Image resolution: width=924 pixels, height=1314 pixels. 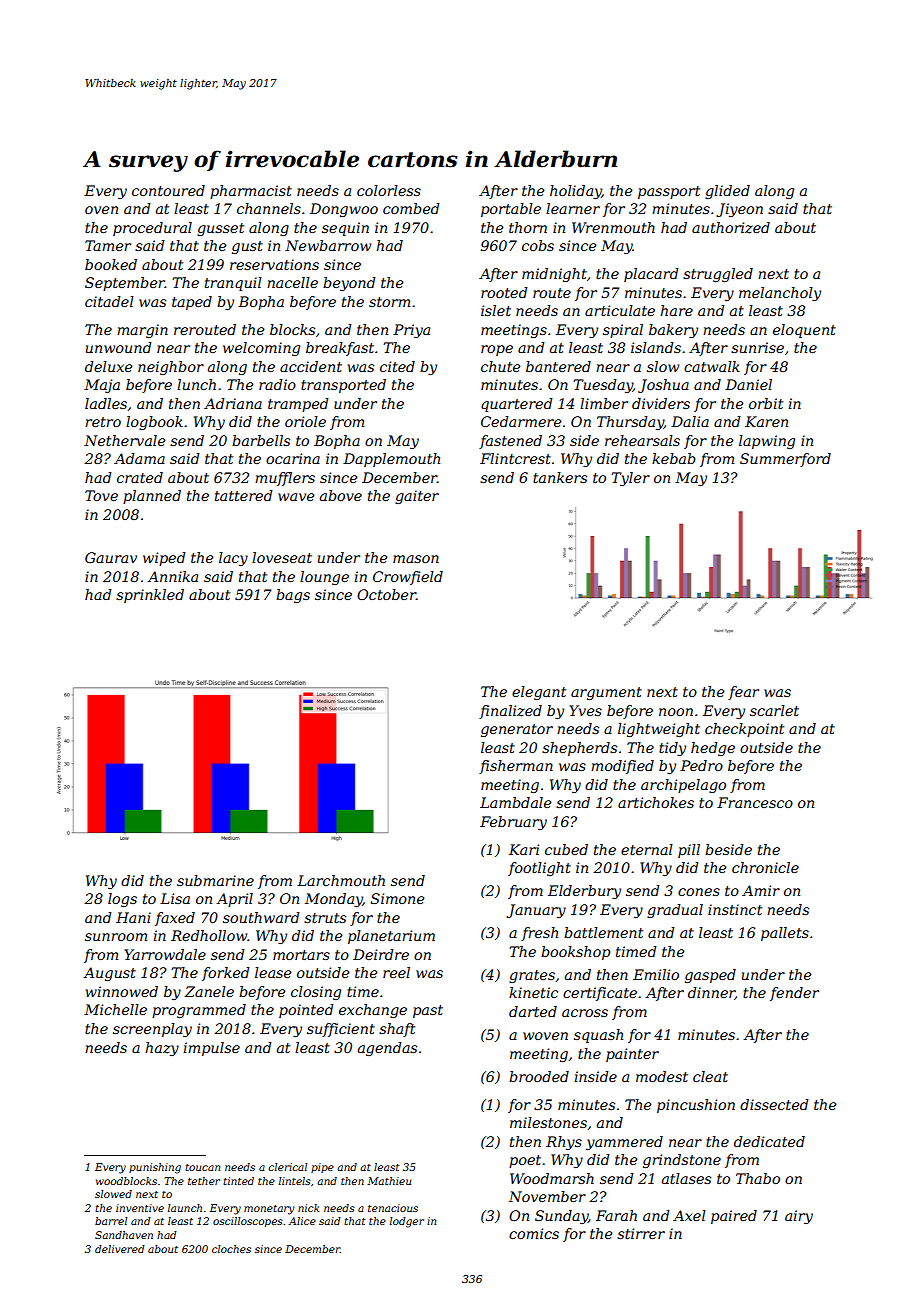 What do you see at coordinates (292, 282) in the page?
I see `nacelle` at bounding box center [292, 282].
